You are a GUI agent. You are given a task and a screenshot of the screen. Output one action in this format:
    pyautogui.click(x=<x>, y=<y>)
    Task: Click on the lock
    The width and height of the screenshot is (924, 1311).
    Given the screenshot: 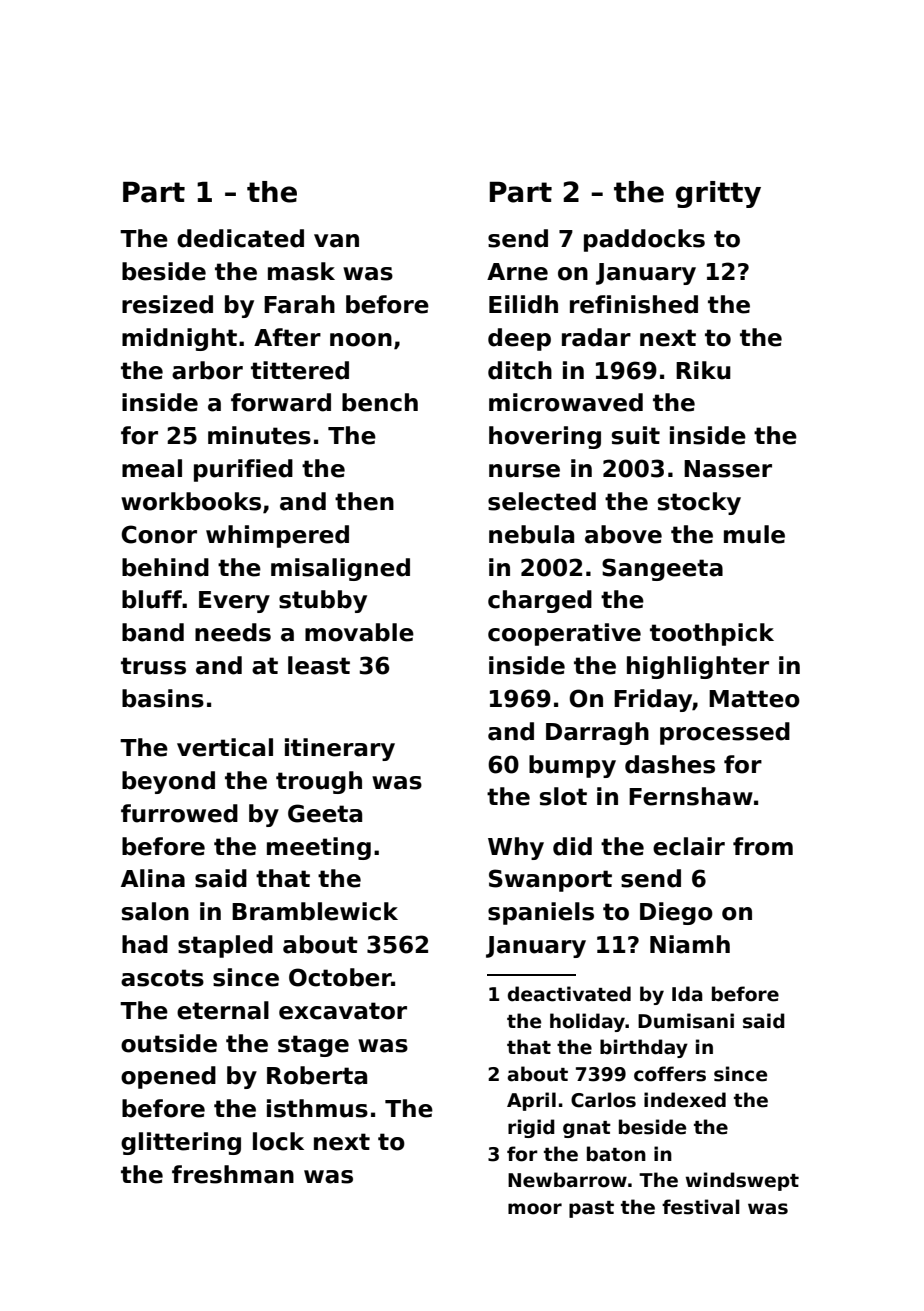 What is the action you would take?
    pyautogui.click(x=278, y=1141)
